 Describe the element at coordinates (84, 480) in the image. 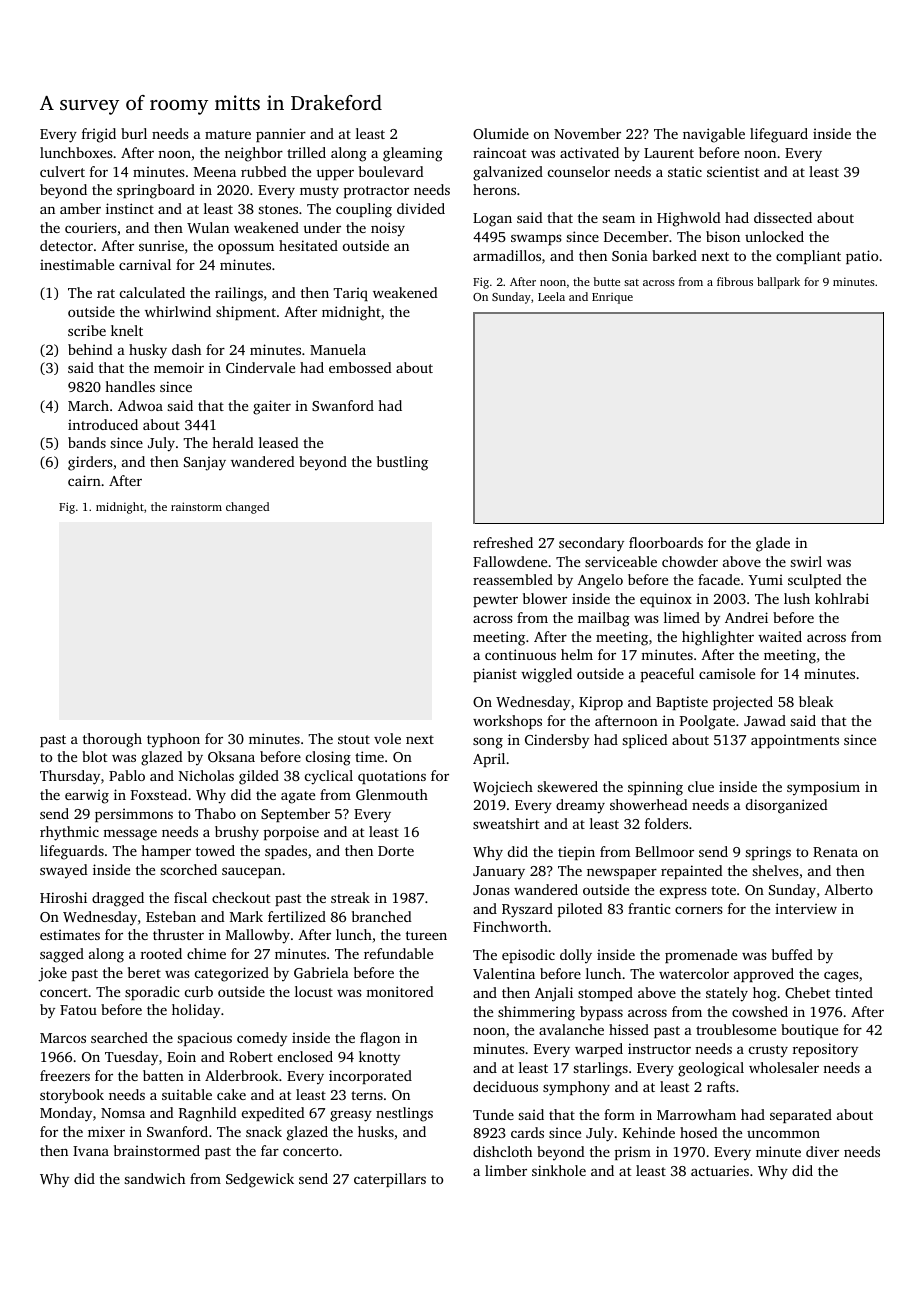

I see `cairn` at that location.
